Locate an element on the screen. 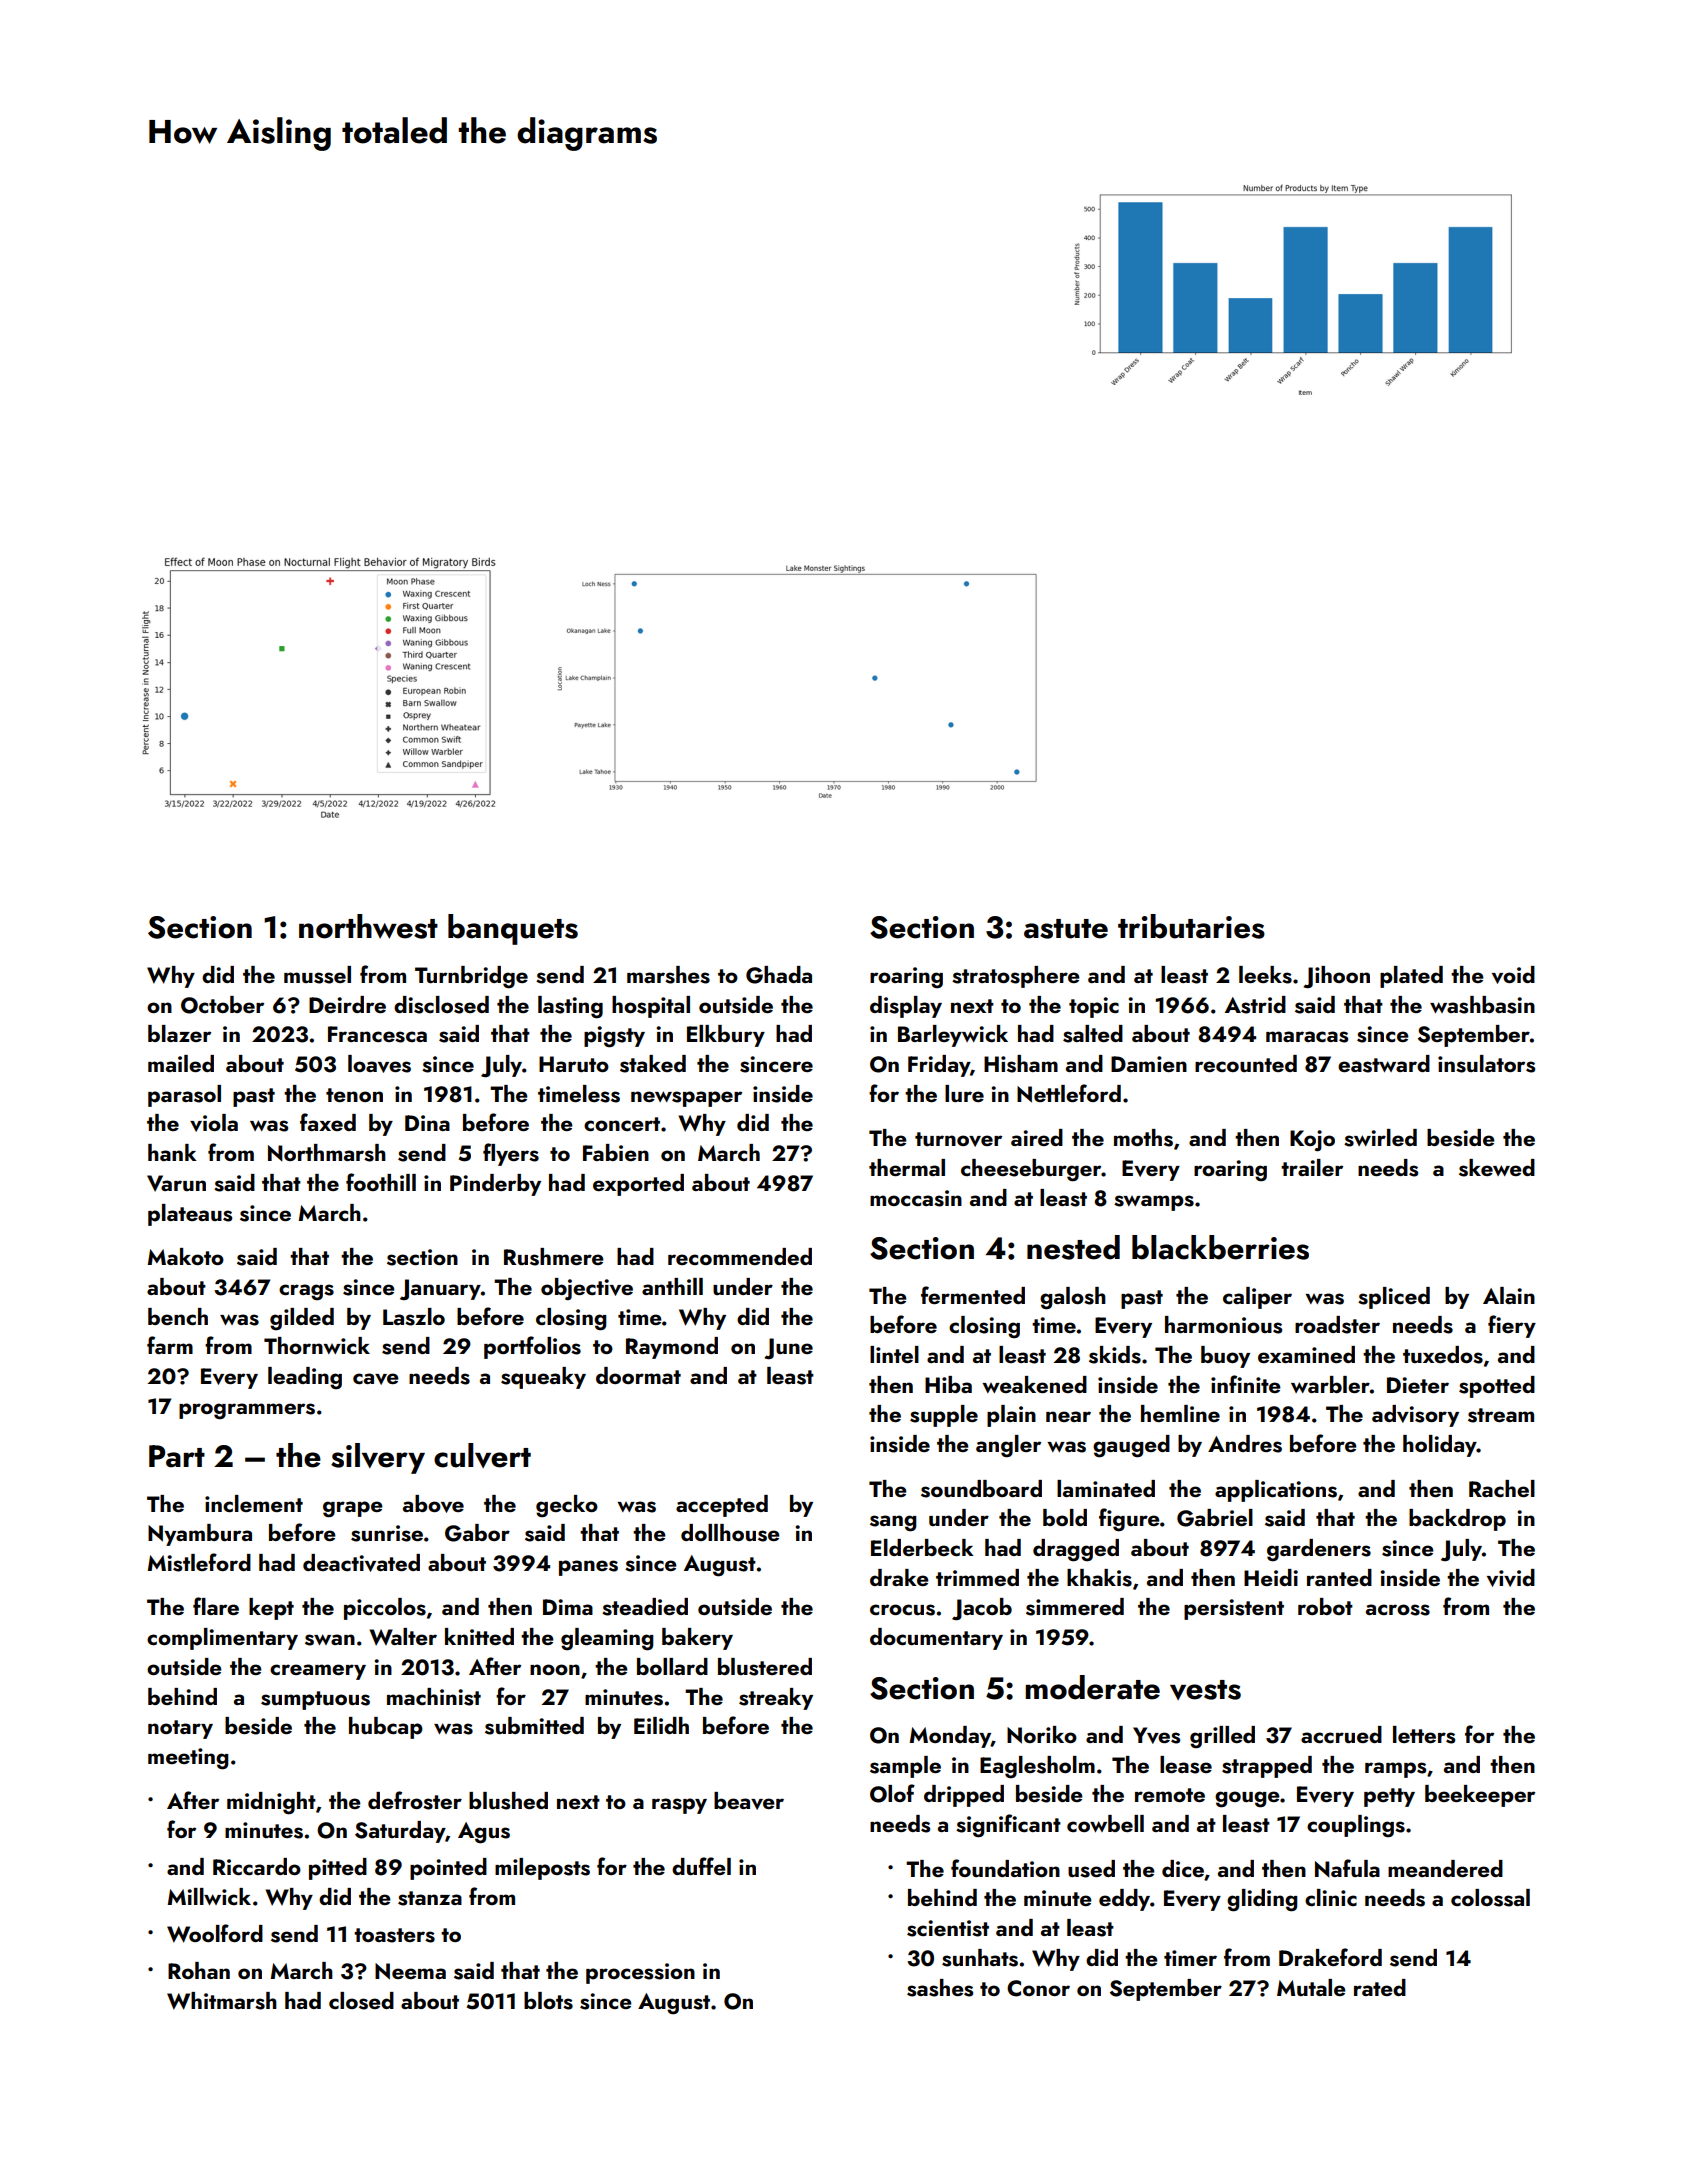 This screenshot has width=1683, height=2178. streaky is located at coordinates (776, 1699).
